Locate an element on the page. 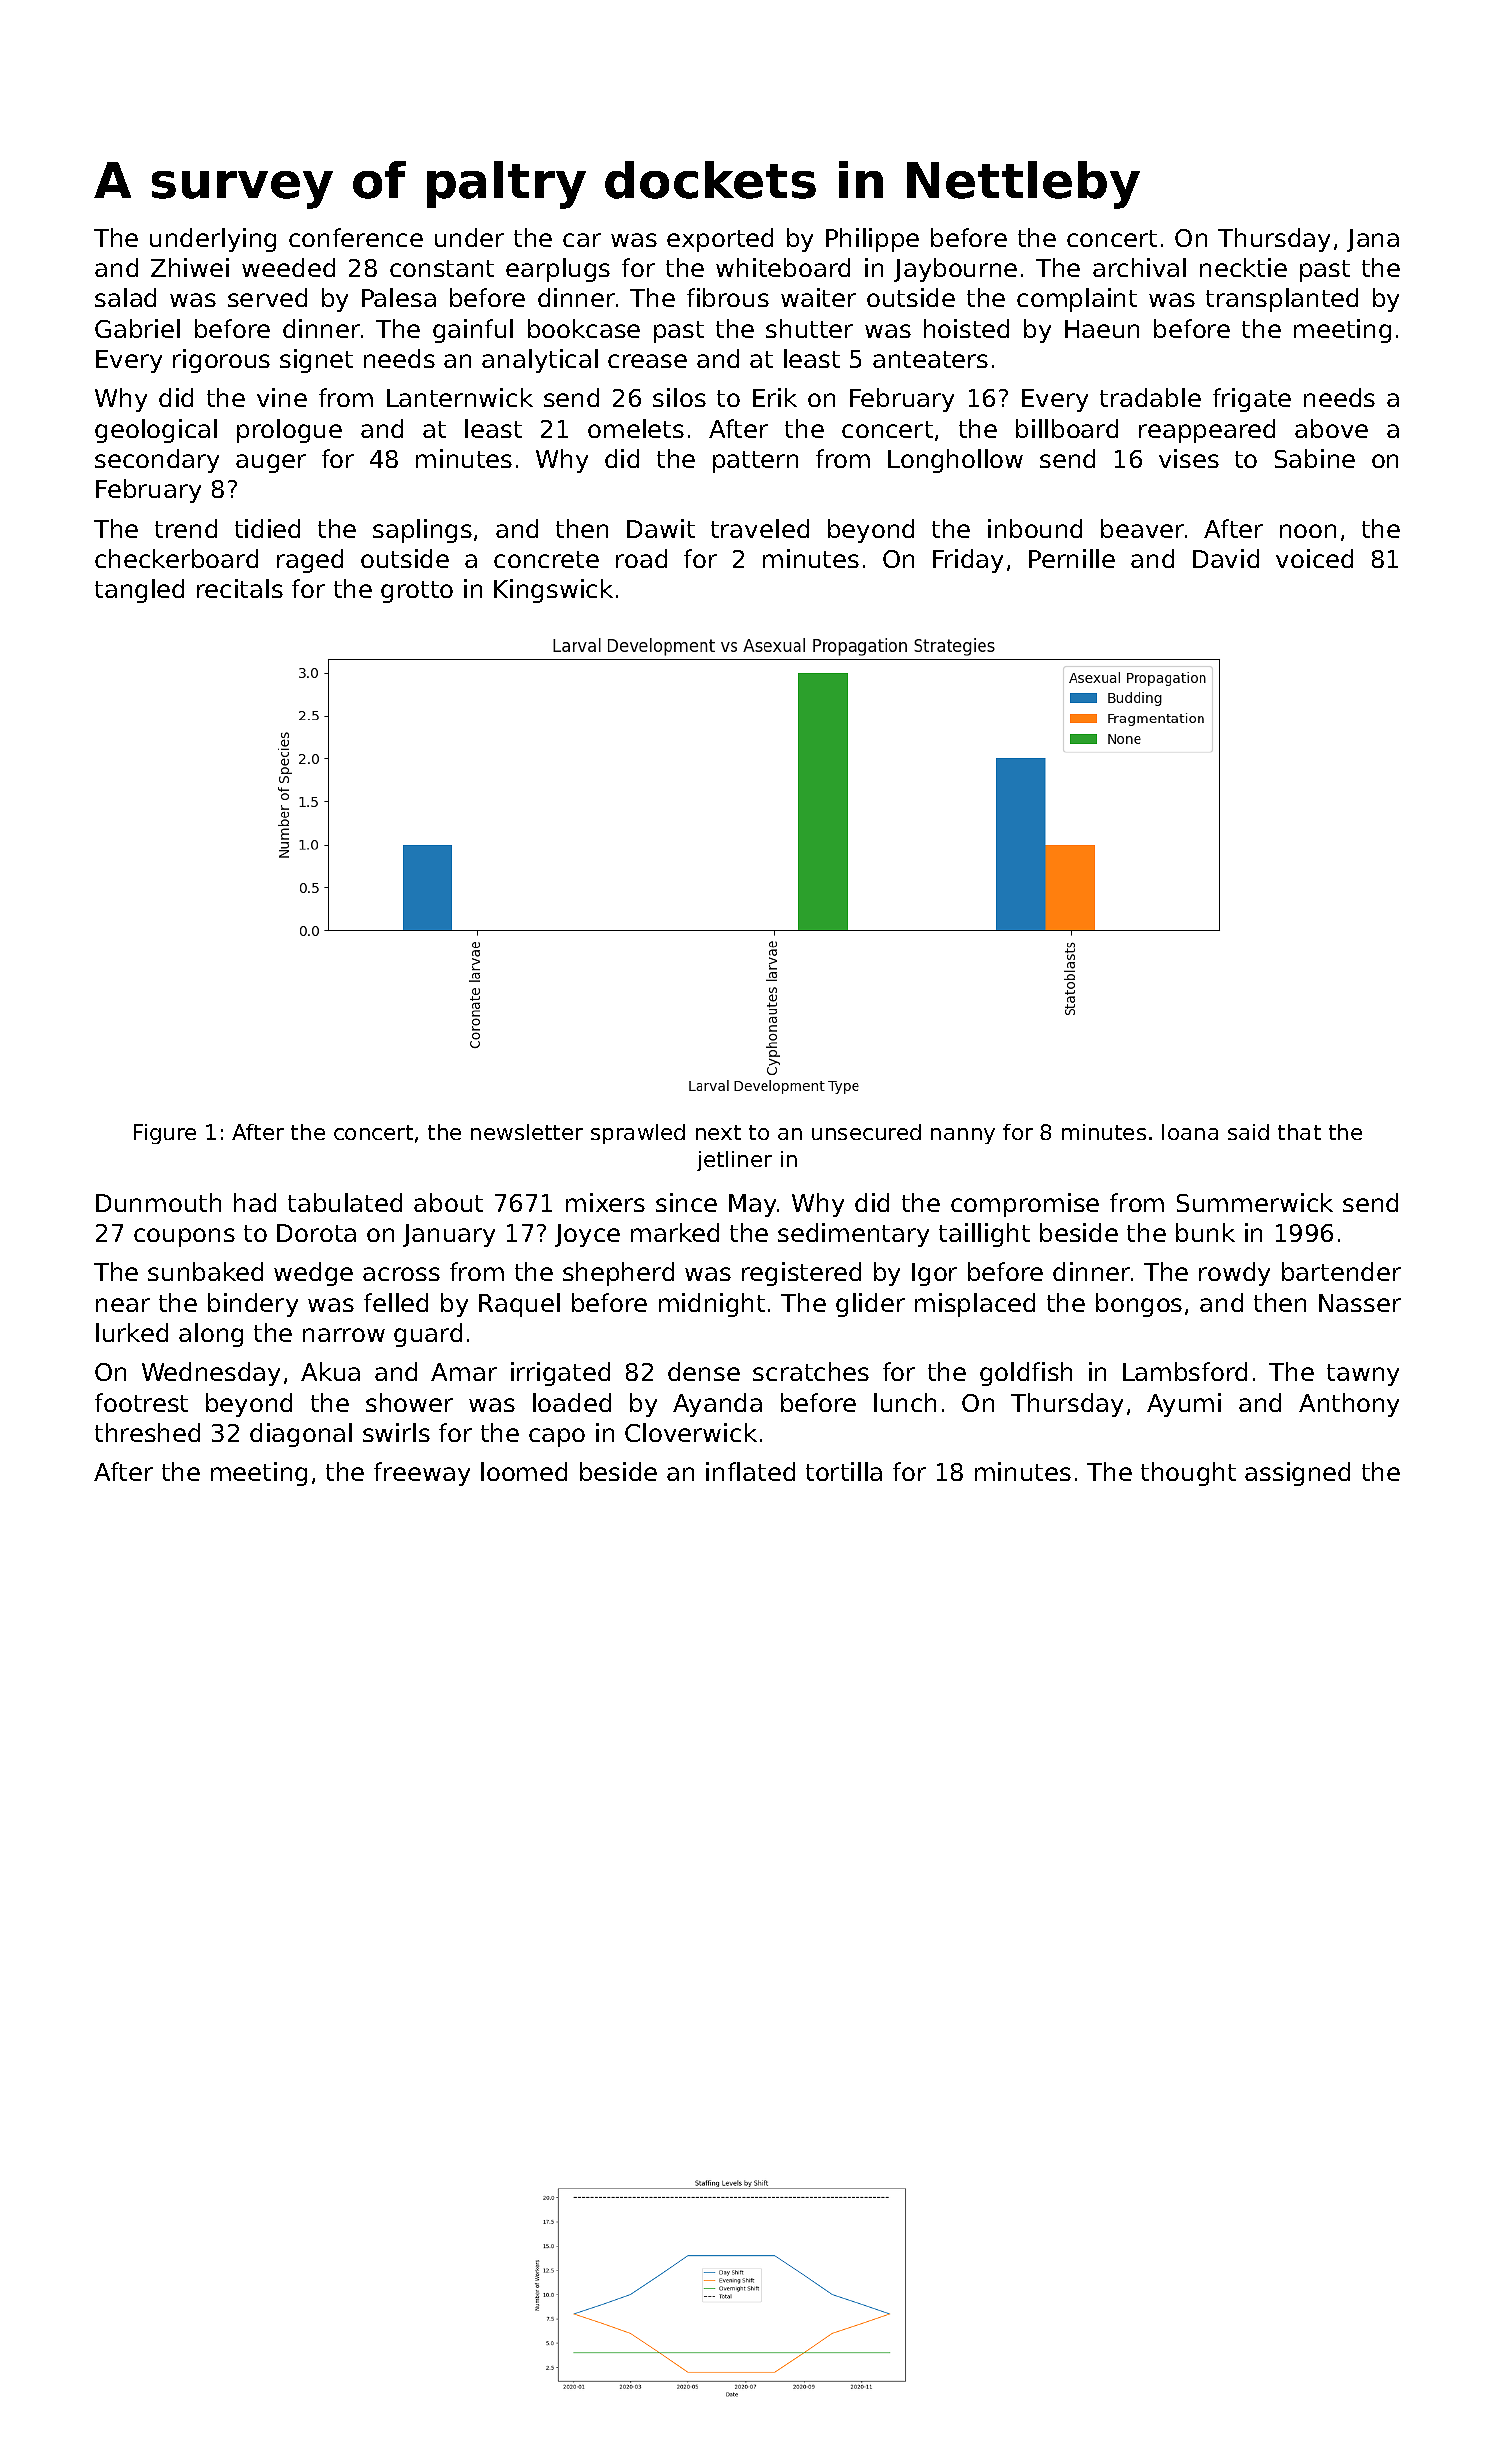 This document has width=1496, height=2464. signet is located at coordinates (316, 361).
